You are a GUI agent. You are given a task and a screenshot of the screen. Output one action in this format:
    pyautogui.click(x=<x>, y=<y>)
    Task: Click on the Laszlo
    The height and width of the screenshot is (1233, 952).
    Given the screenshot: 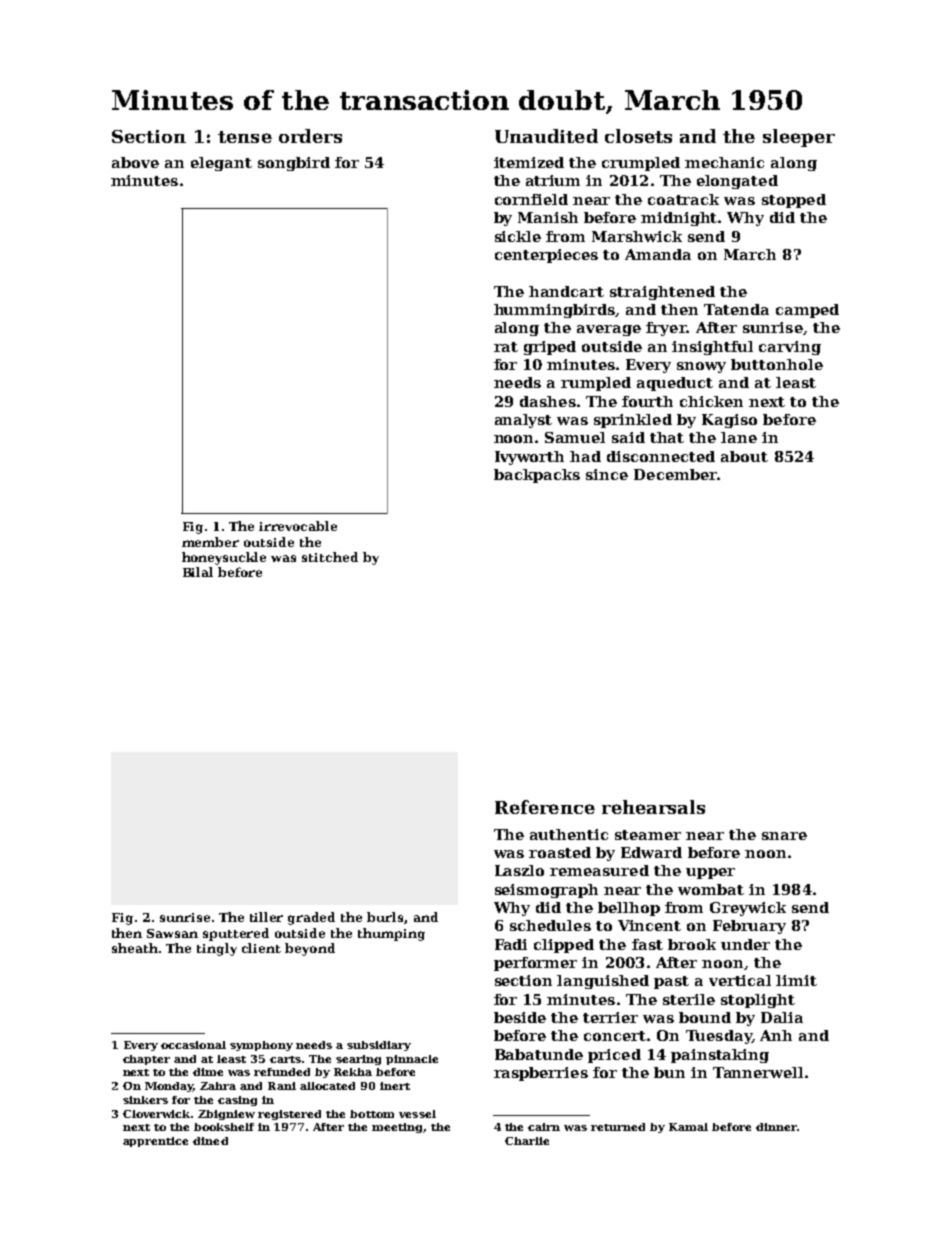 What is the action you would take?
    pyautogui.click(x=519, y=870)
